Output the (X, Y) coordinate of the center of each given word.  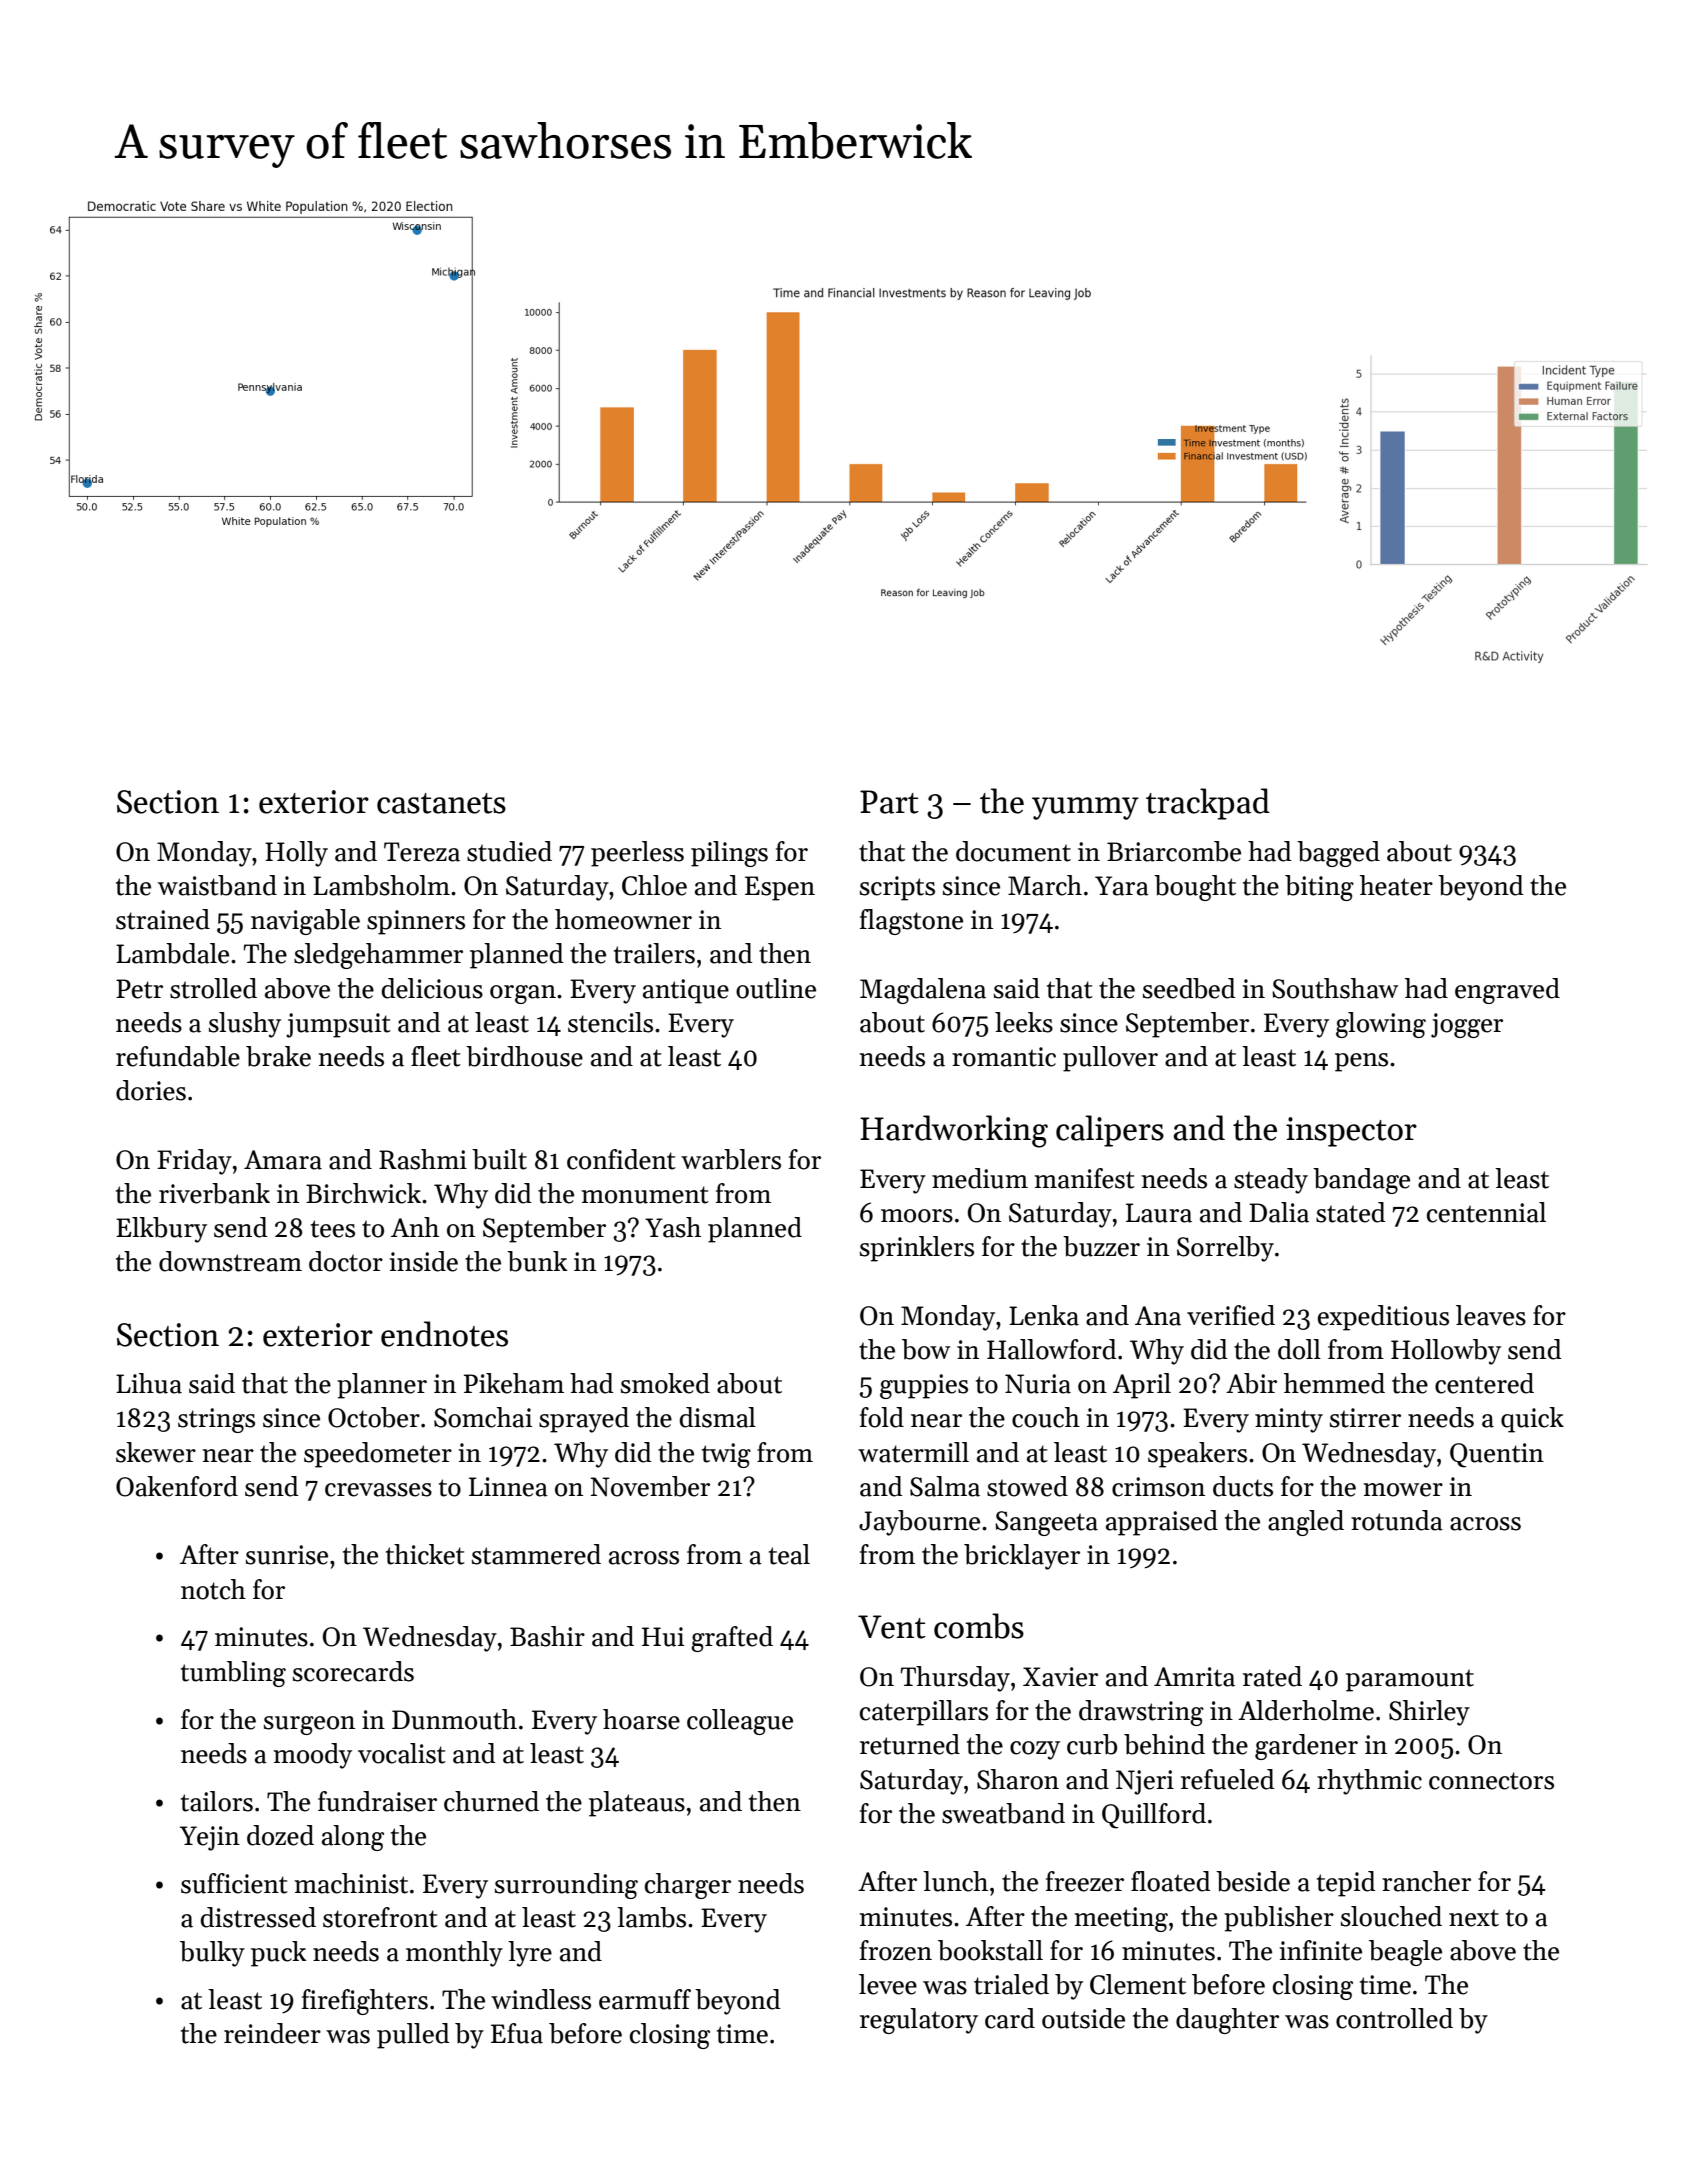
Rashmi (423, 1159)
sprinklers (917, 1249)
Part (889, 802)
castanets (441, 803)
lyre (530, 1954)
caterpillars (924, 1713)
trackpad (1208, 804)
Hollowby (1446, 1352)
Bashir (547, 1636)
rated (1272, 1676)
